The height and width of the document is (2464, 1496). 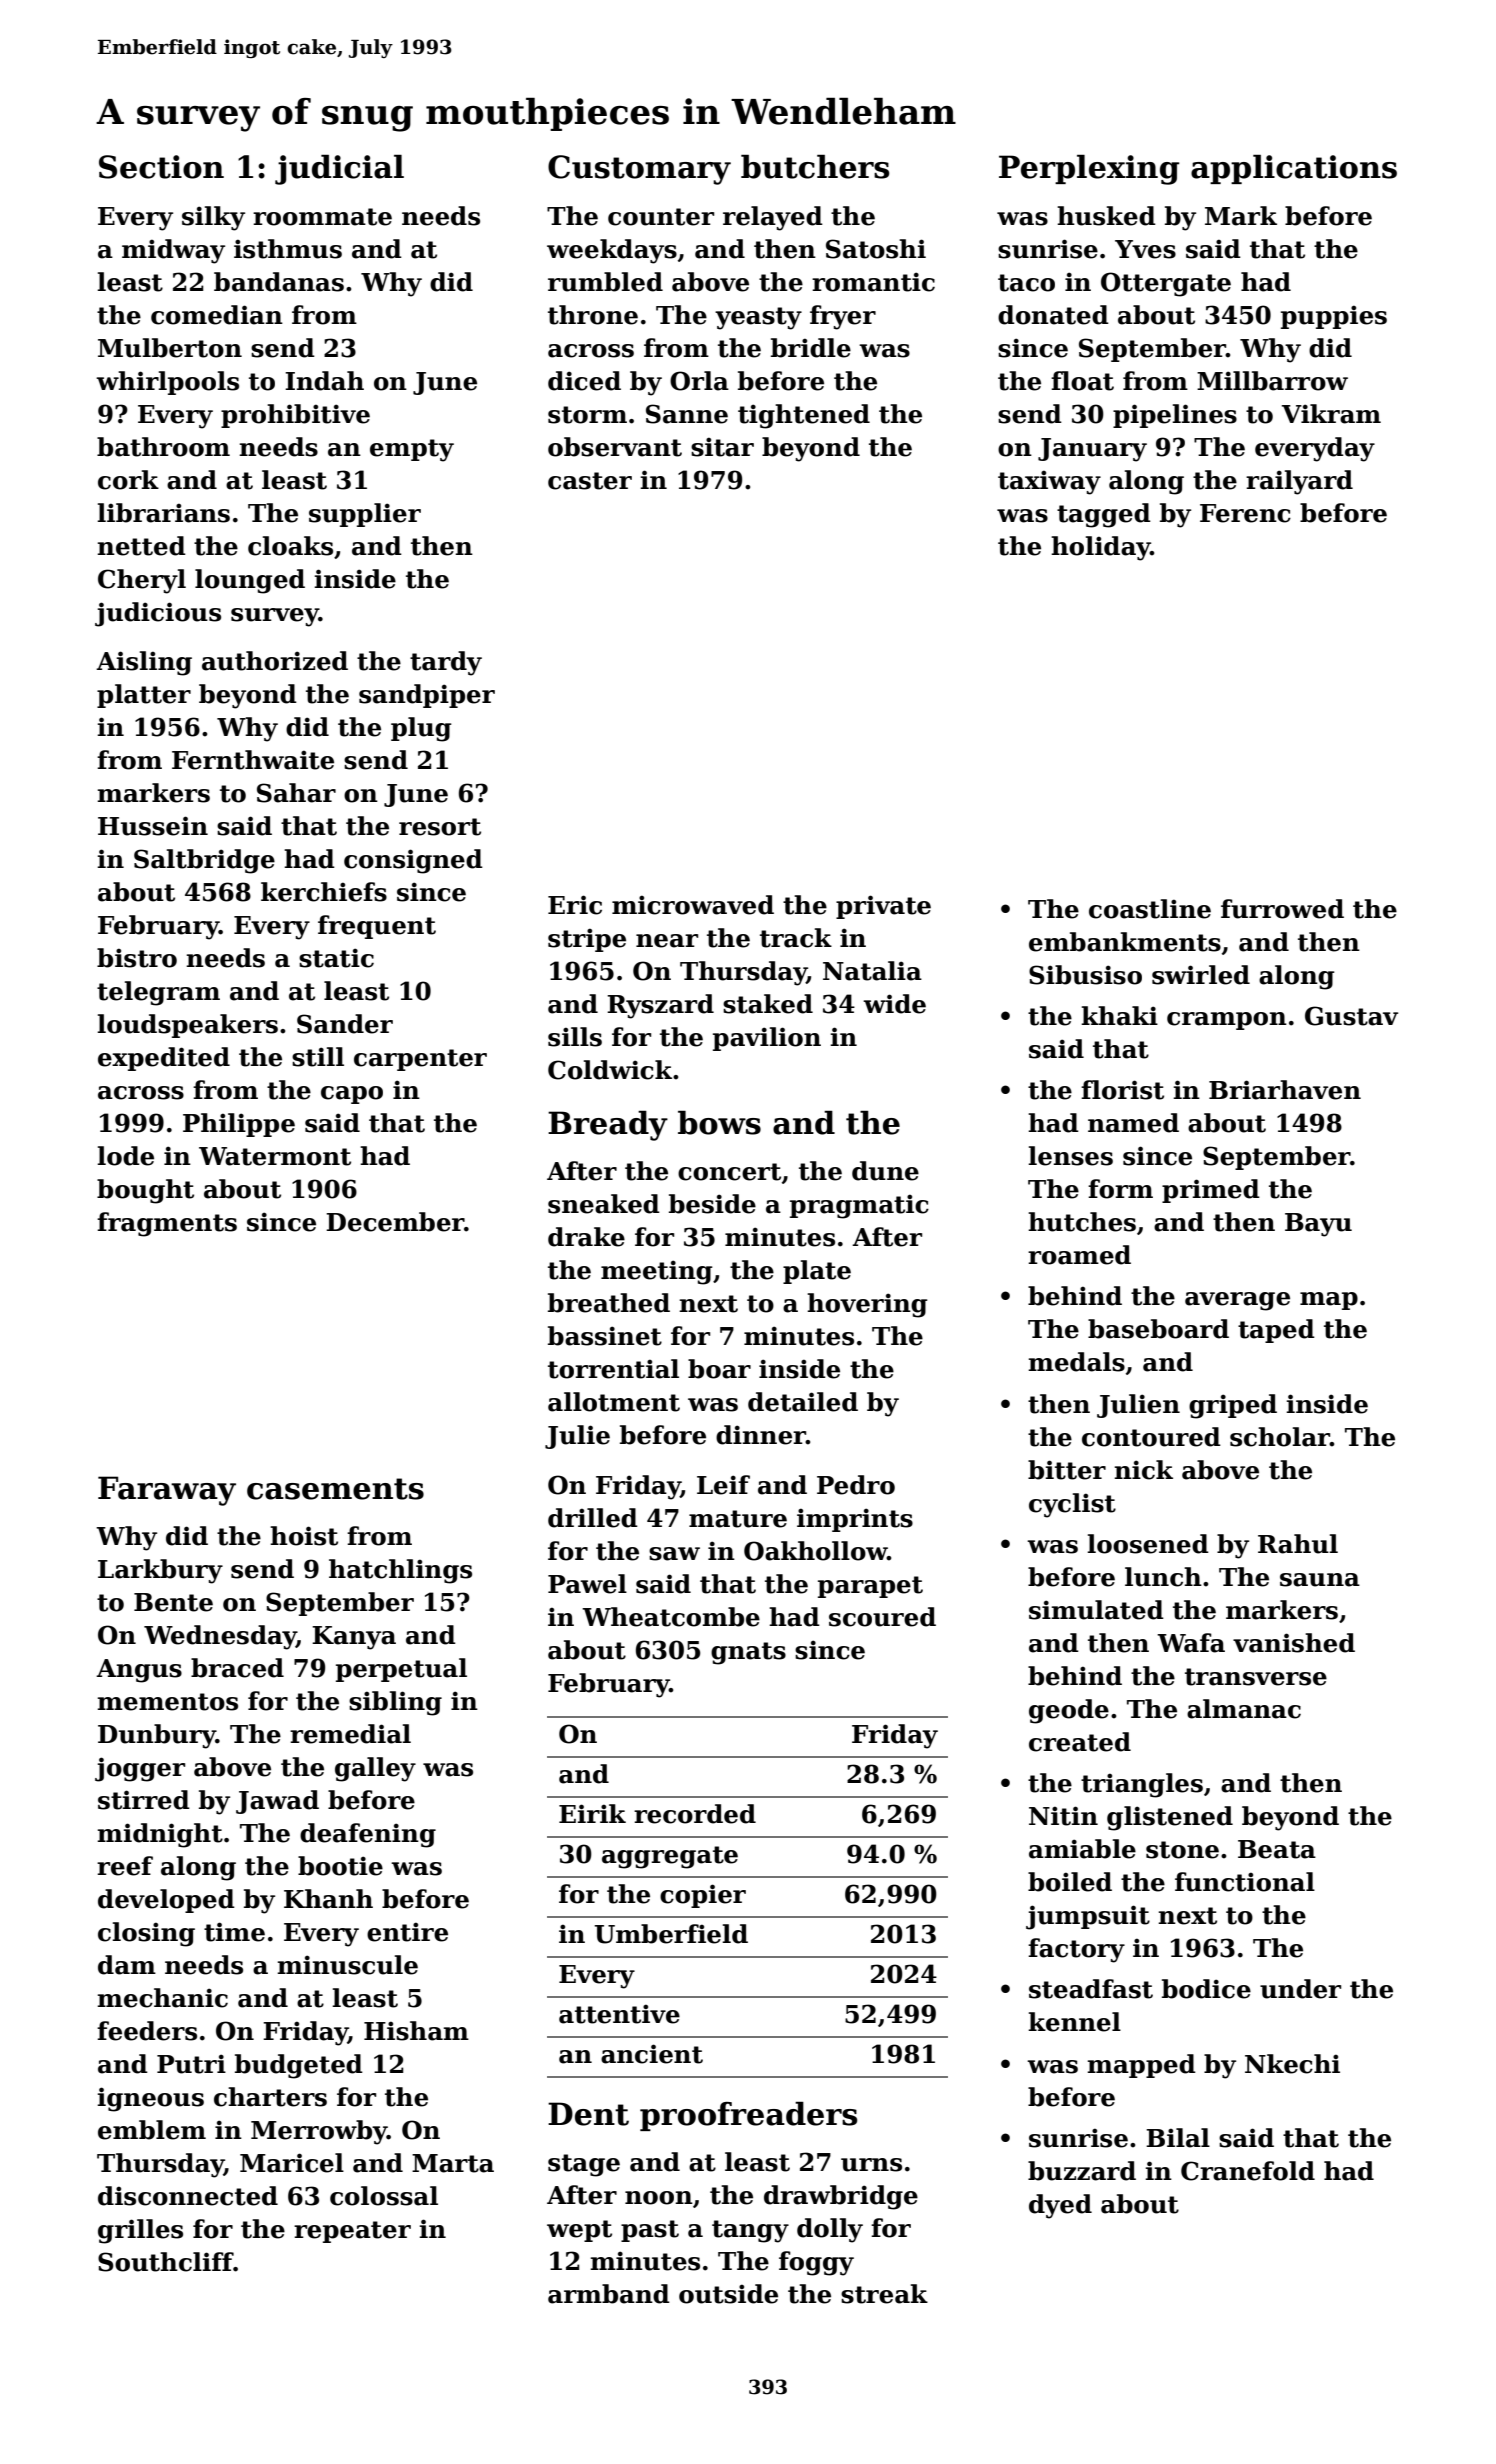 What do you see at coordinates (401, 1670) in the document?
I see `perpetual` at bounding box center [401, 1670].
